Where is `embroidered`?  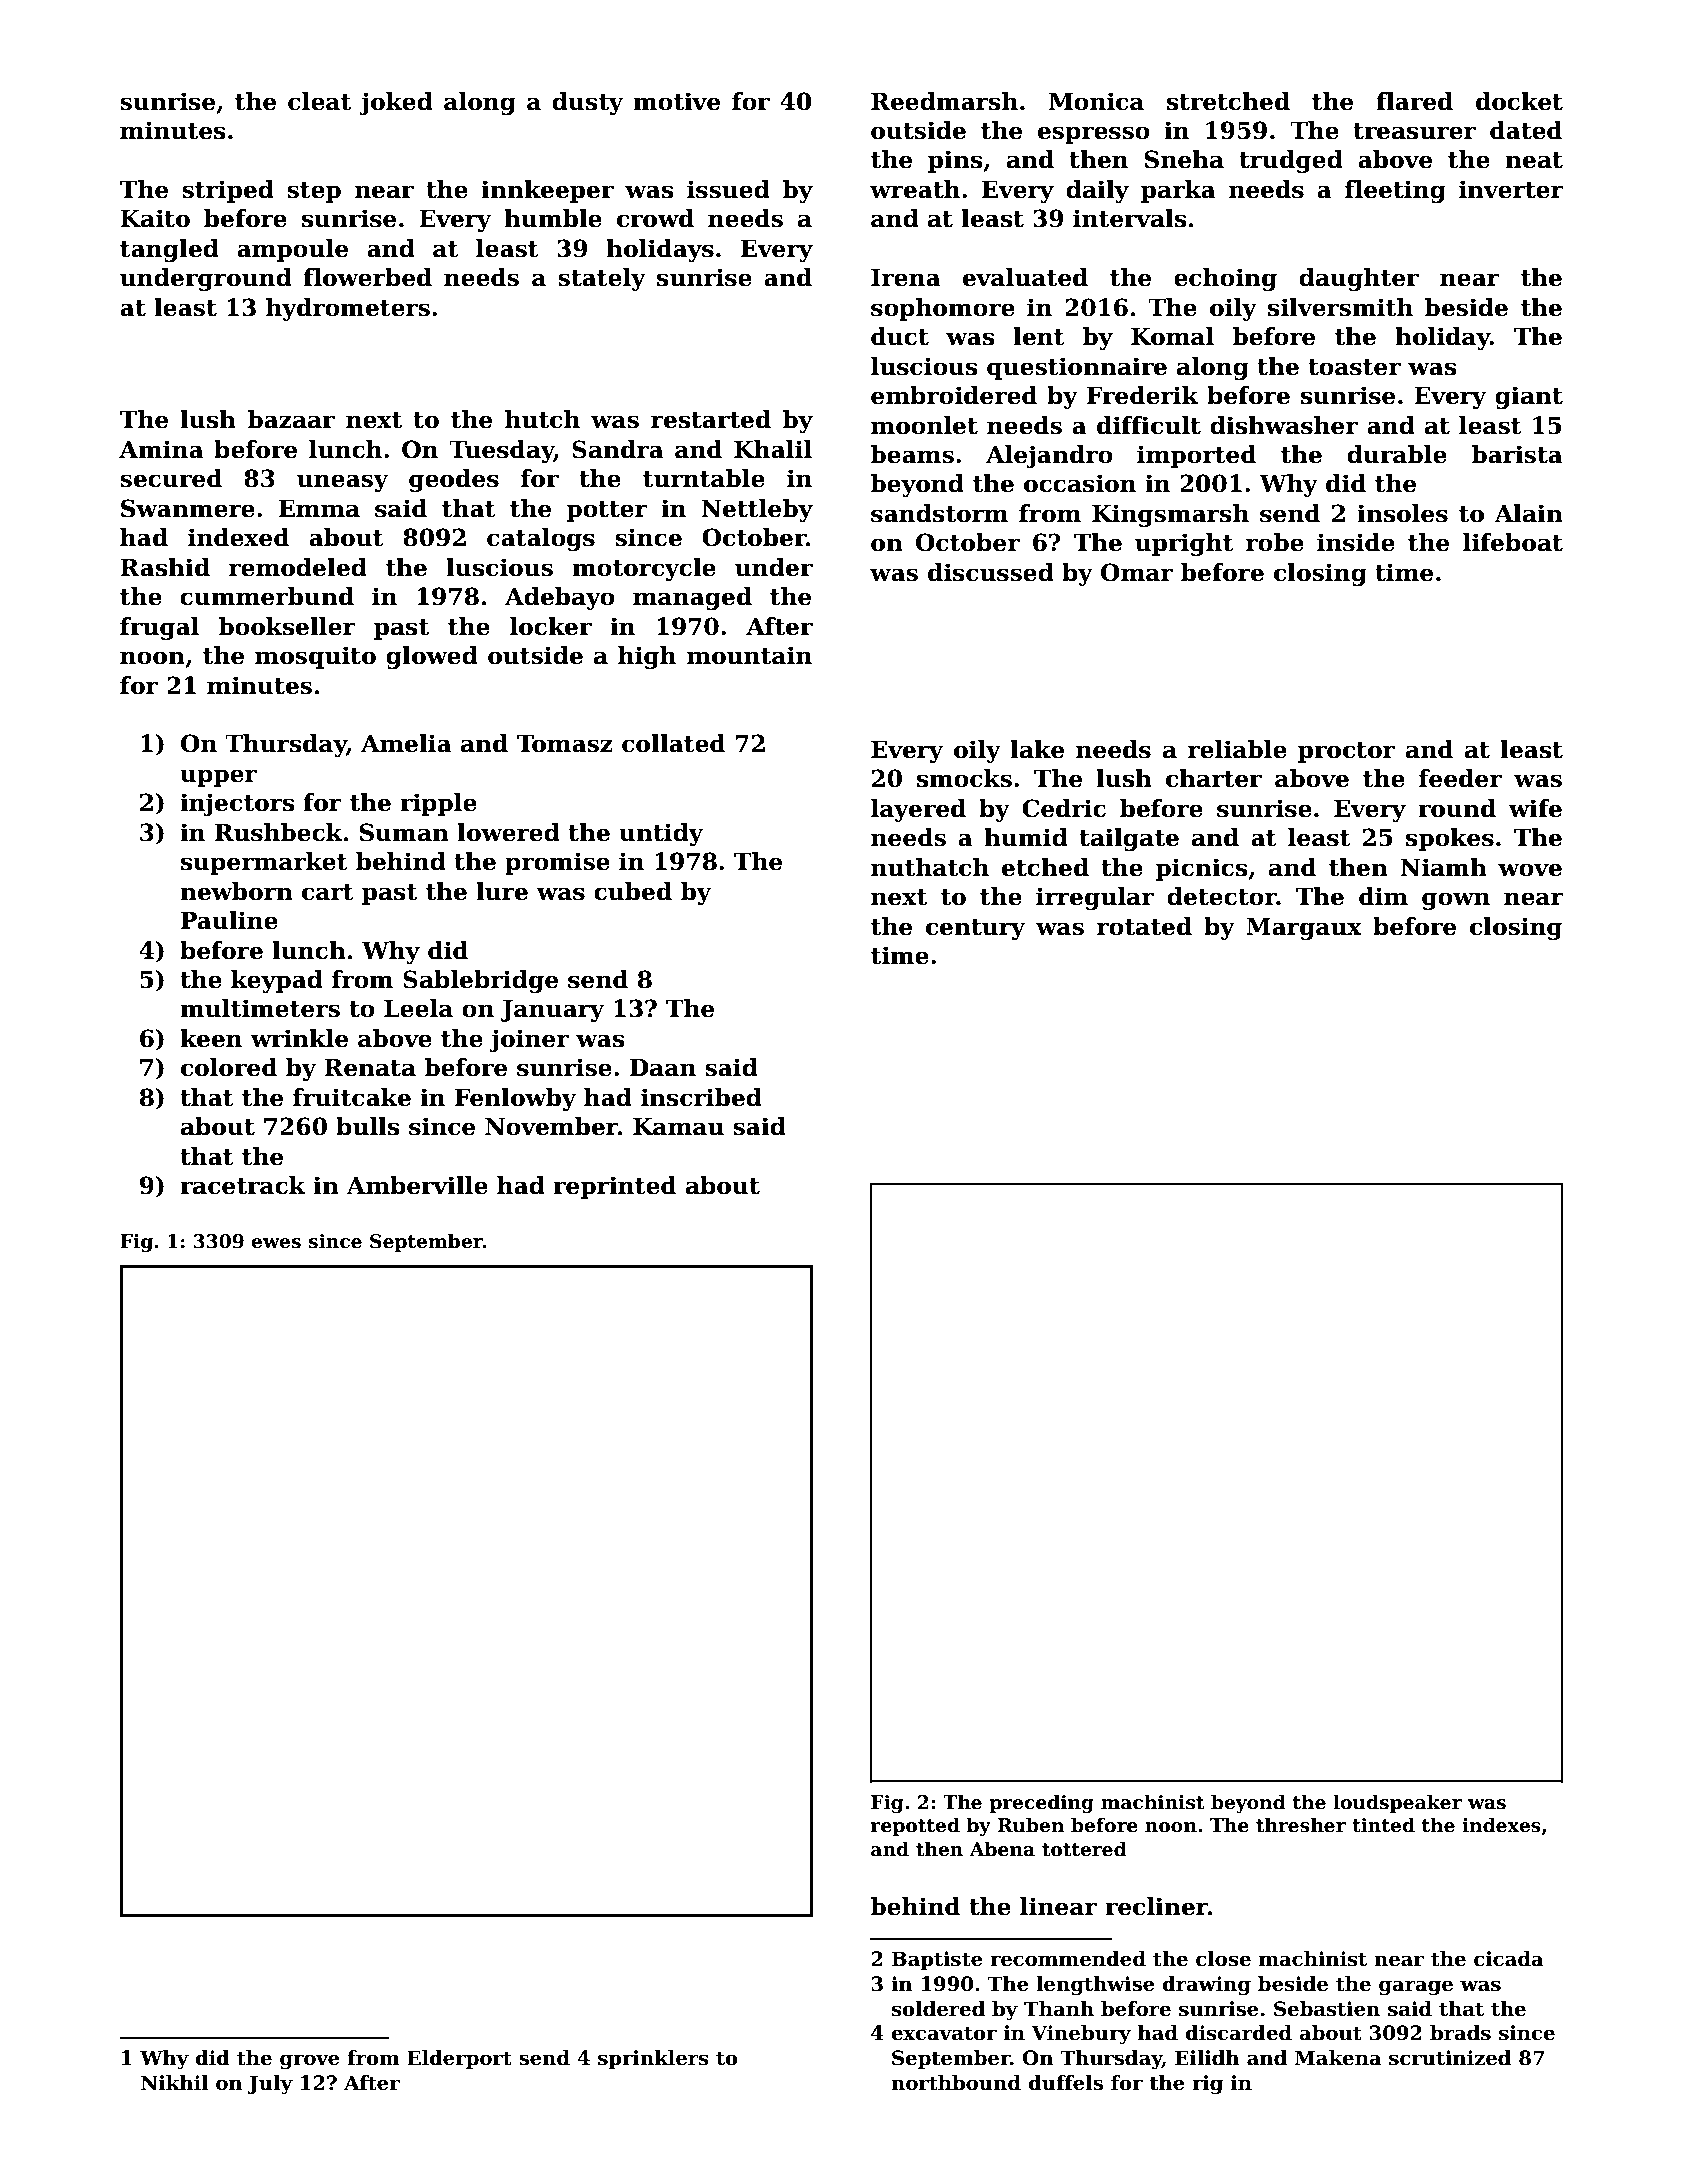
embroidered is located at coordinates (954, 395).
